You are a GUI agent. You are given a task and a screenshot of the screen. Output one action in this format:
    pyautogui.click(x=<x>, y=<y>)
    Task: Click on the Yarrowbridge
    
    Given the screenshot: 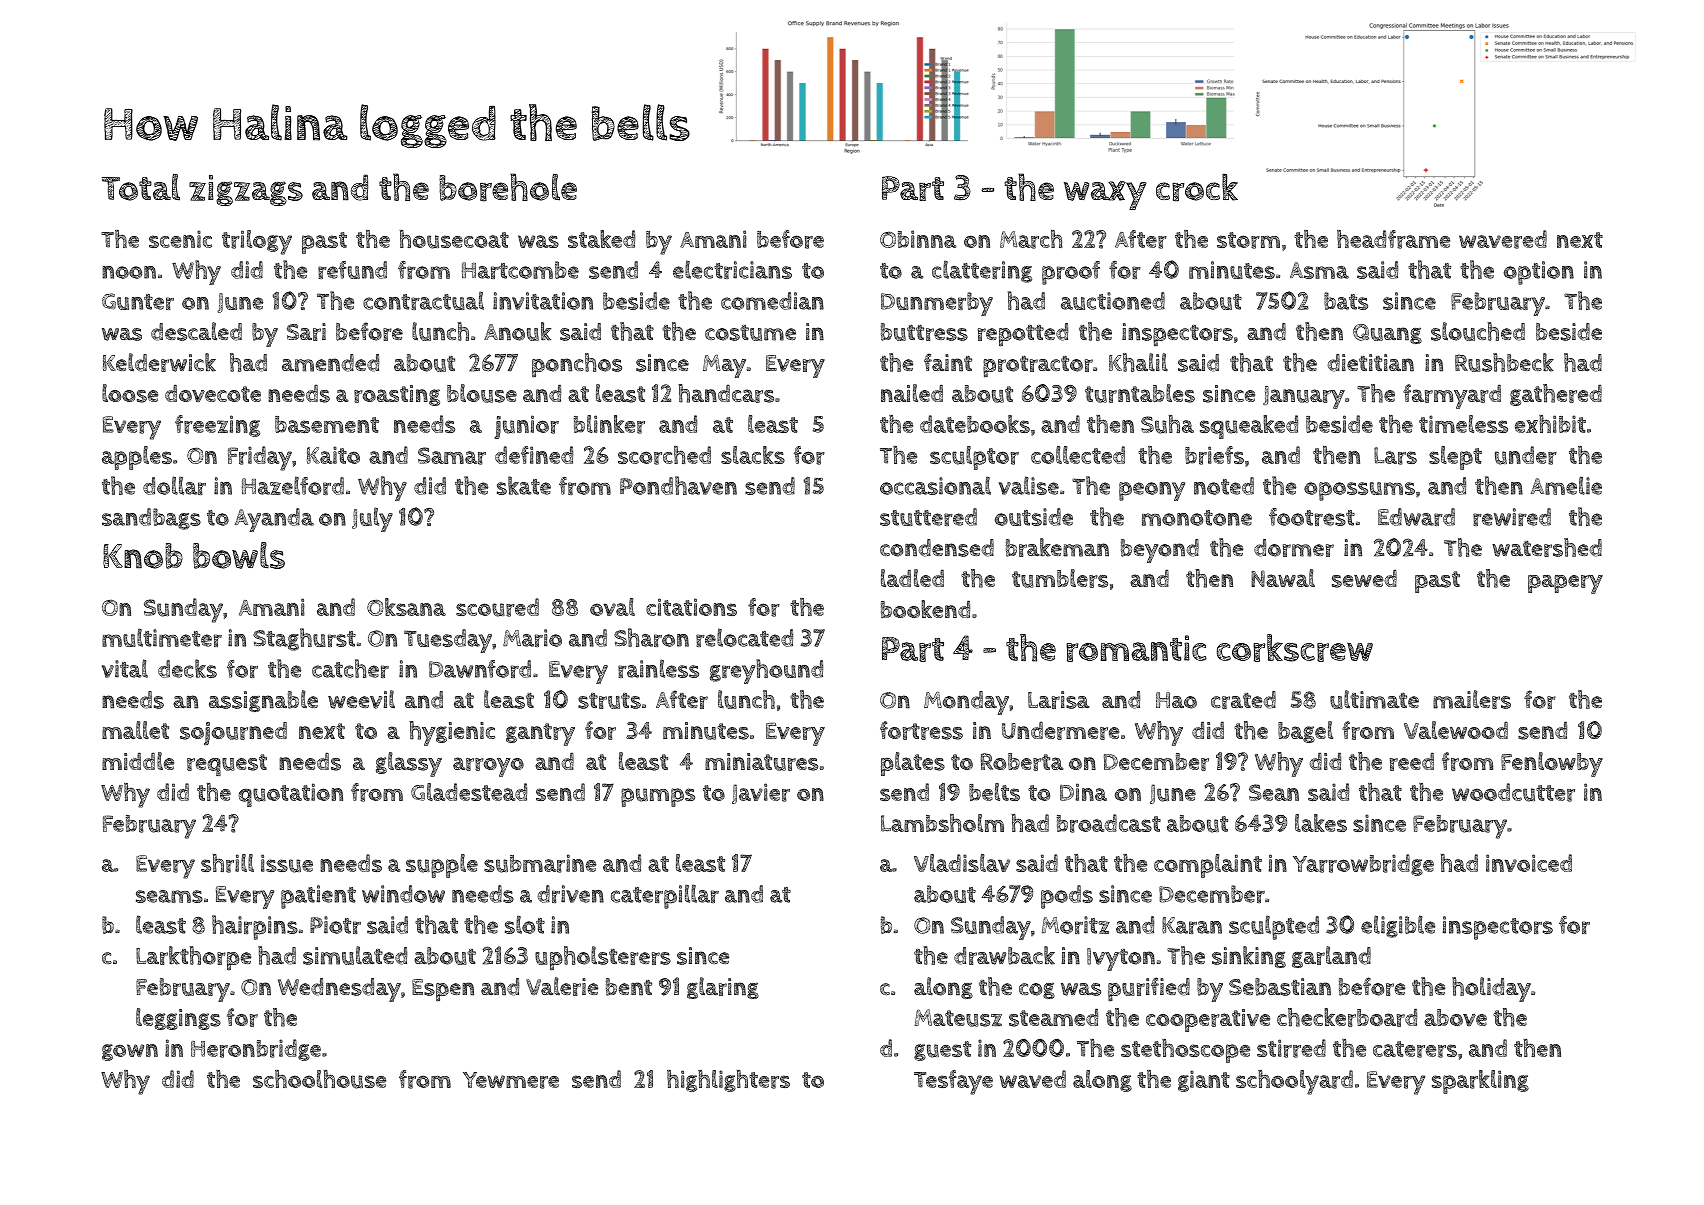 What is the action you would take?
    pyautogui.click(x=1363, y=865)
